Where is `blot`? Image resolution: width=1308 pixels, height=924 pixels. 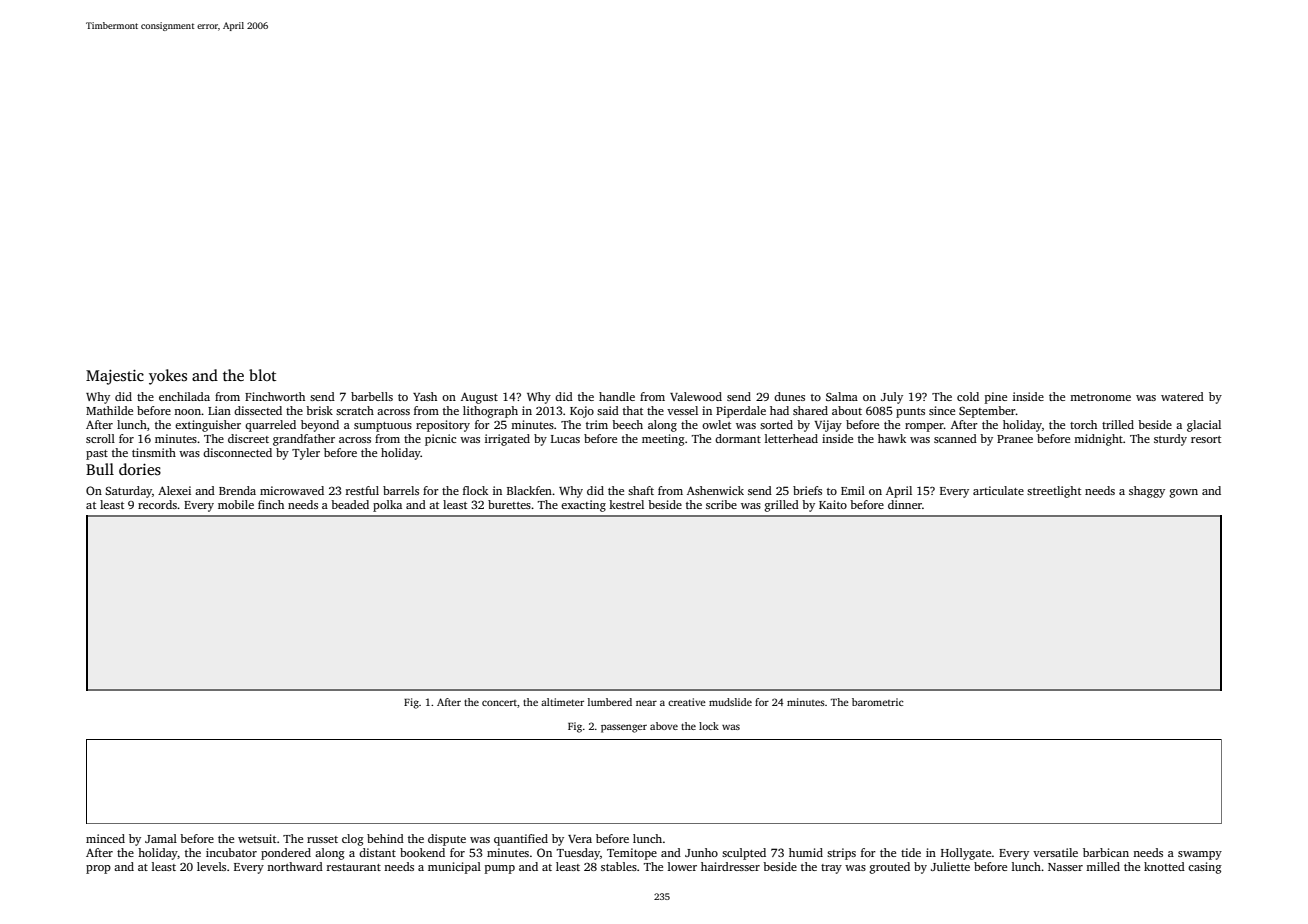 blot is located at coordinates (262, 375).
